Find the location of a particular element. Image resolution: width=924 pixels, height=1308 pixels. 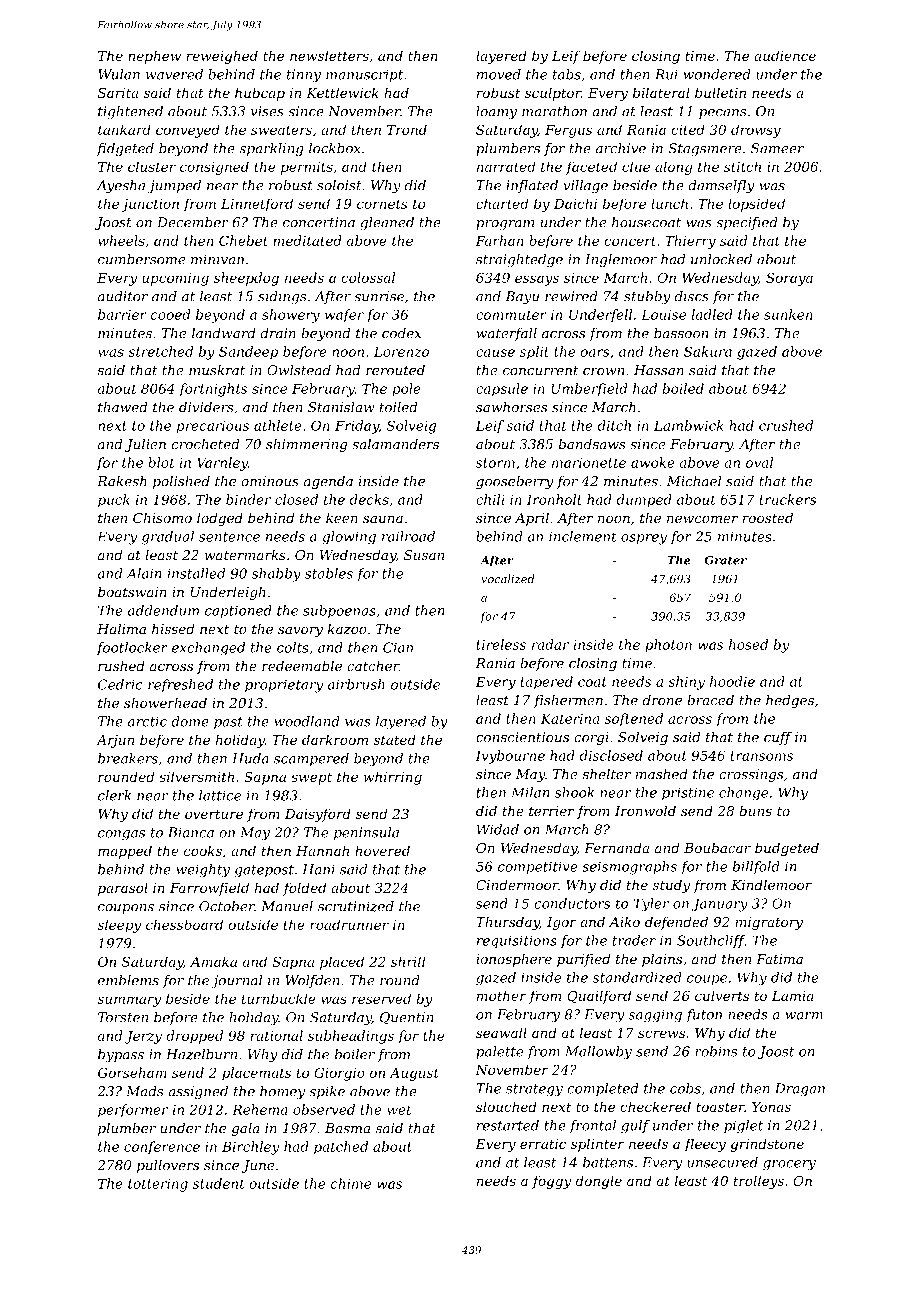

proprietary is located at coordinates (284, 686).
